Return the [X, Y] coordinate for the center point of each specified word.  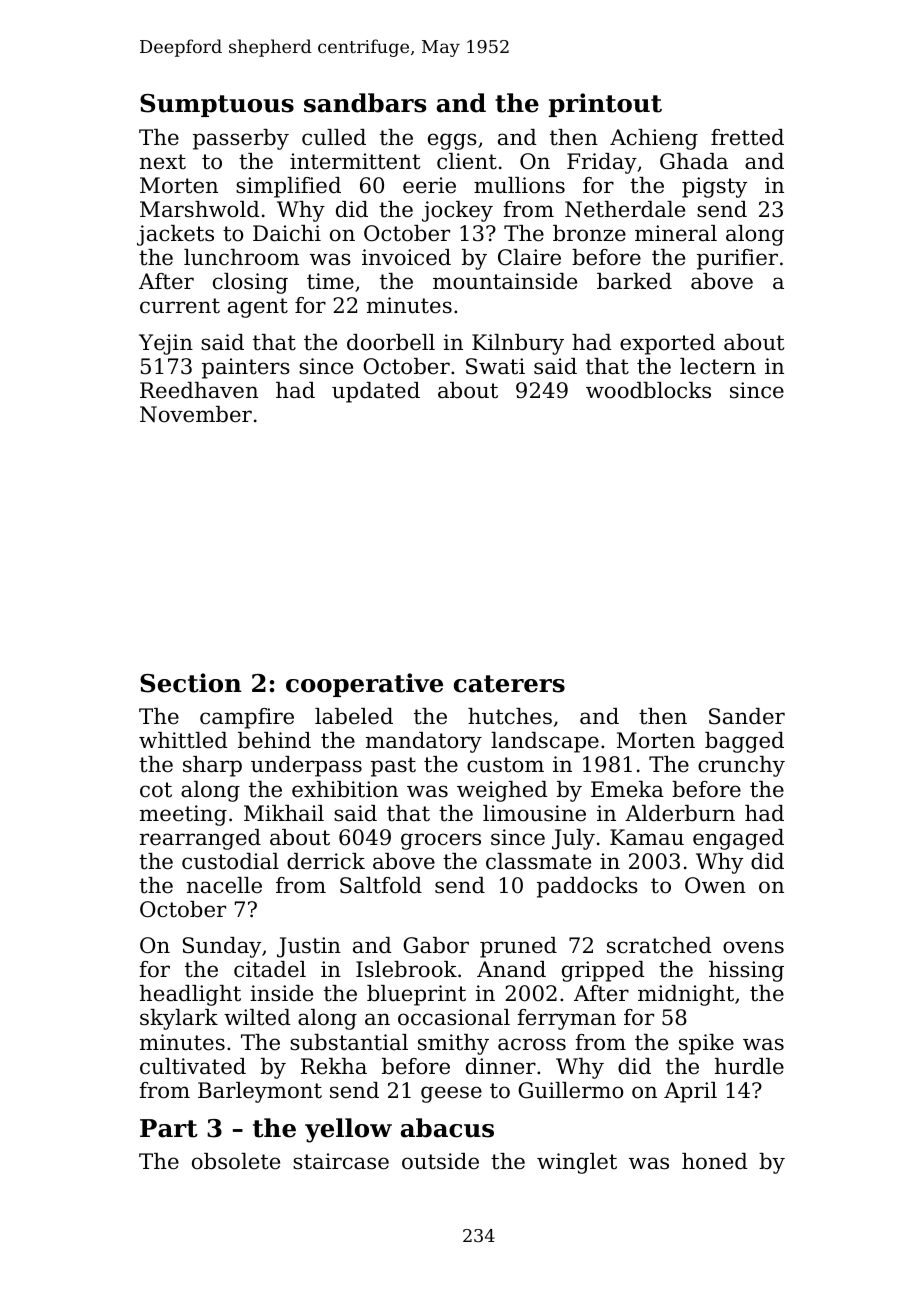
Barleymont [260, 1092]
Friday [602, 163]
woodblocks [648, 390]
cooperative [364, 685]
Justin [309, 947]
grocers [441, 841]
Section [191, 683]
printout [605, 105]
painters [246, 368]
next [163, 162]
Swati [495, 366]
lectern [718, 366]
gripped [603, 971]
